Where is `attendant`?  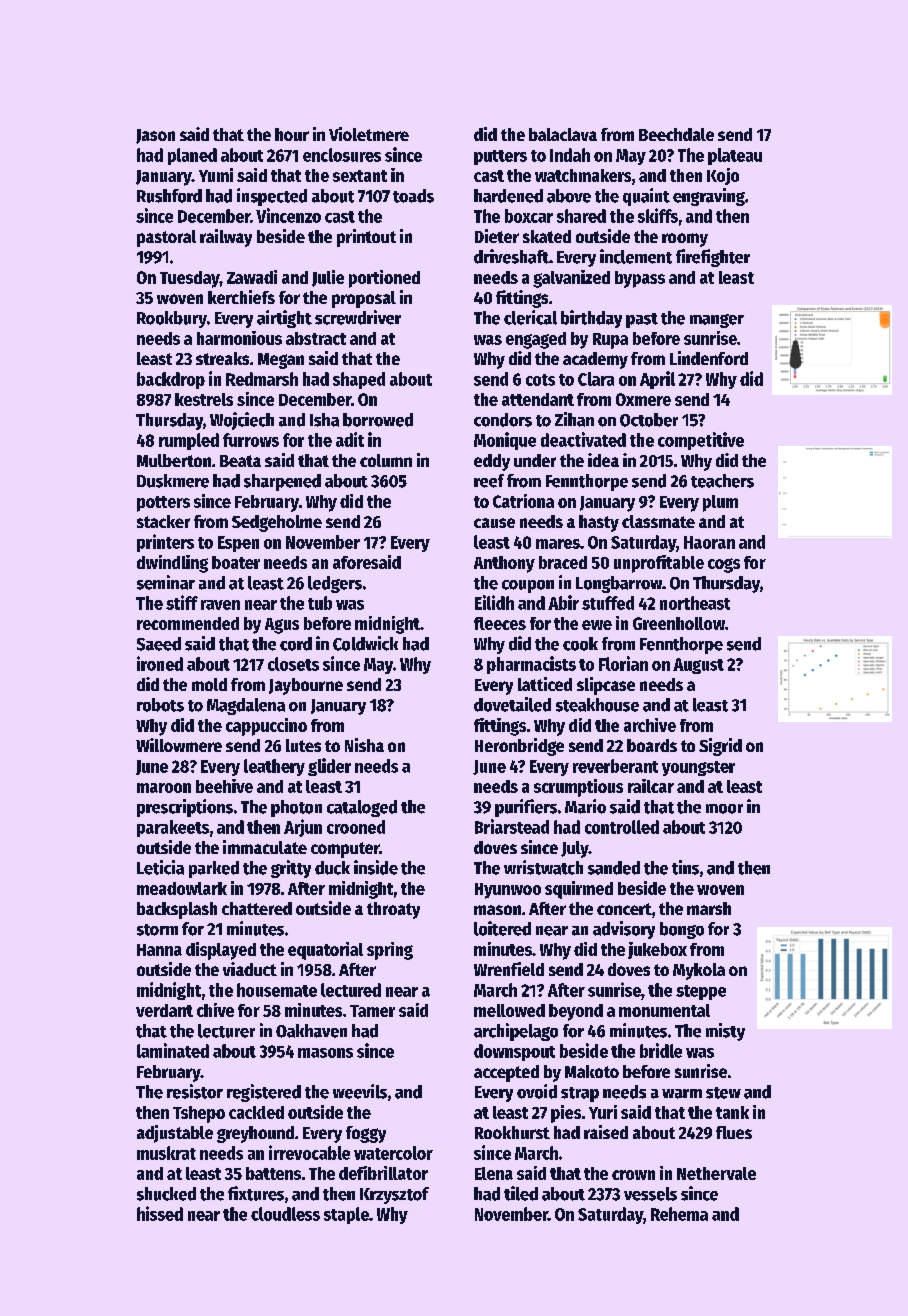
attendant is located at coordinates (538, 399).
